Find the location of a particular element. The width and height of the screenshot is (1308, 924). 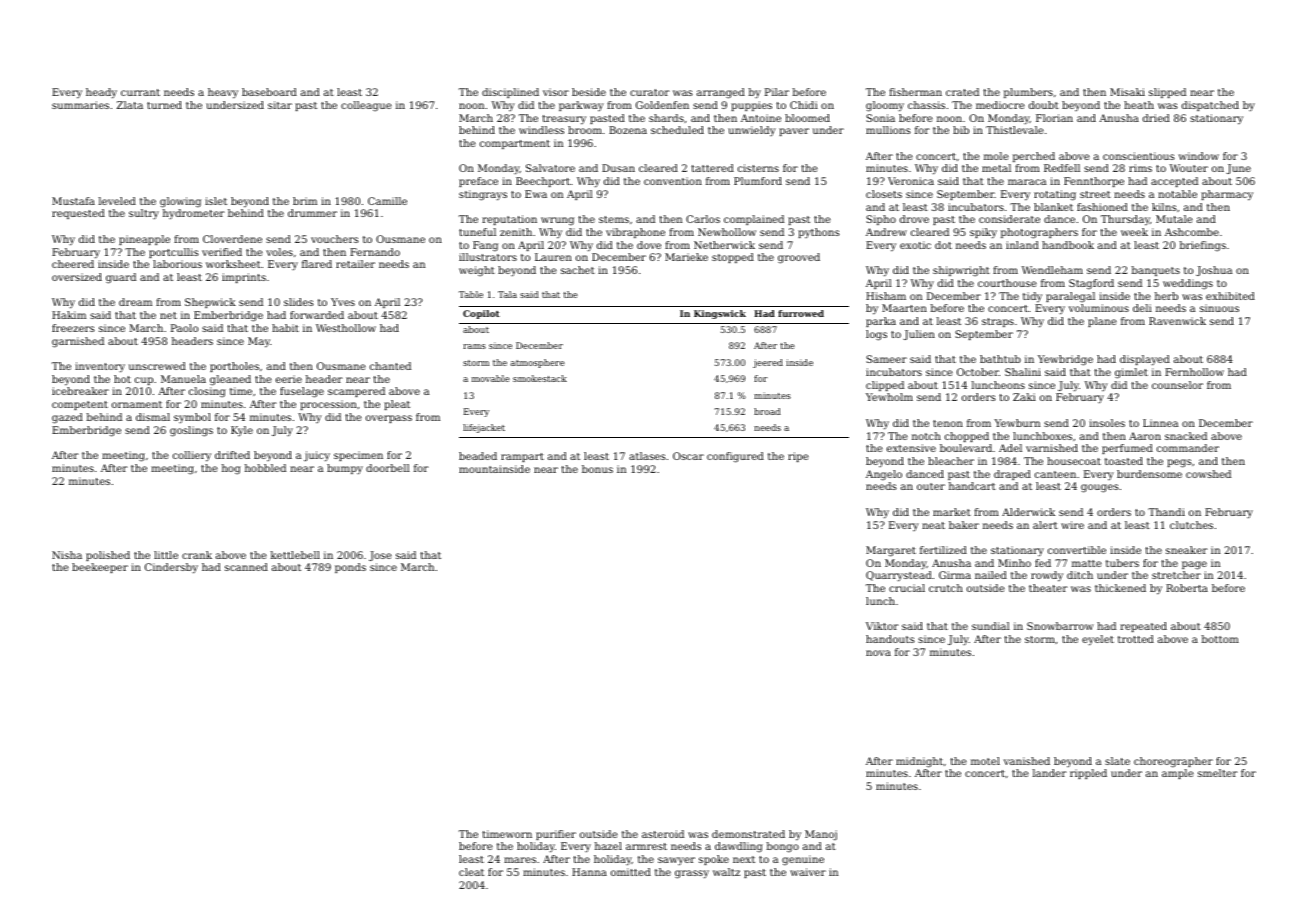

Pilar is located at coordinates (777, 92).
